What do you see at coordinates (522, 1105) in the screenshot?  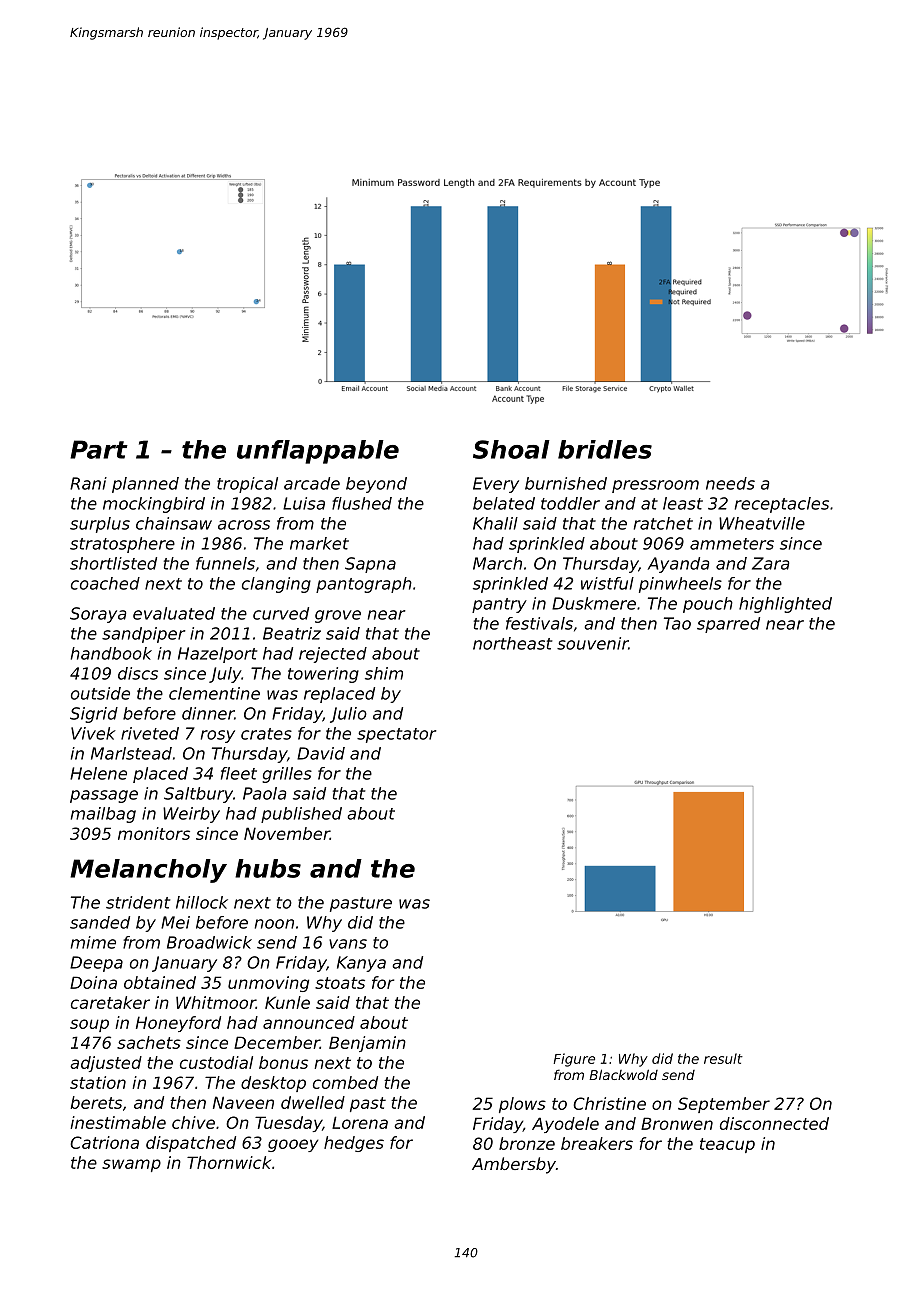 I see `plows` at bounding box center [522, 1105].
